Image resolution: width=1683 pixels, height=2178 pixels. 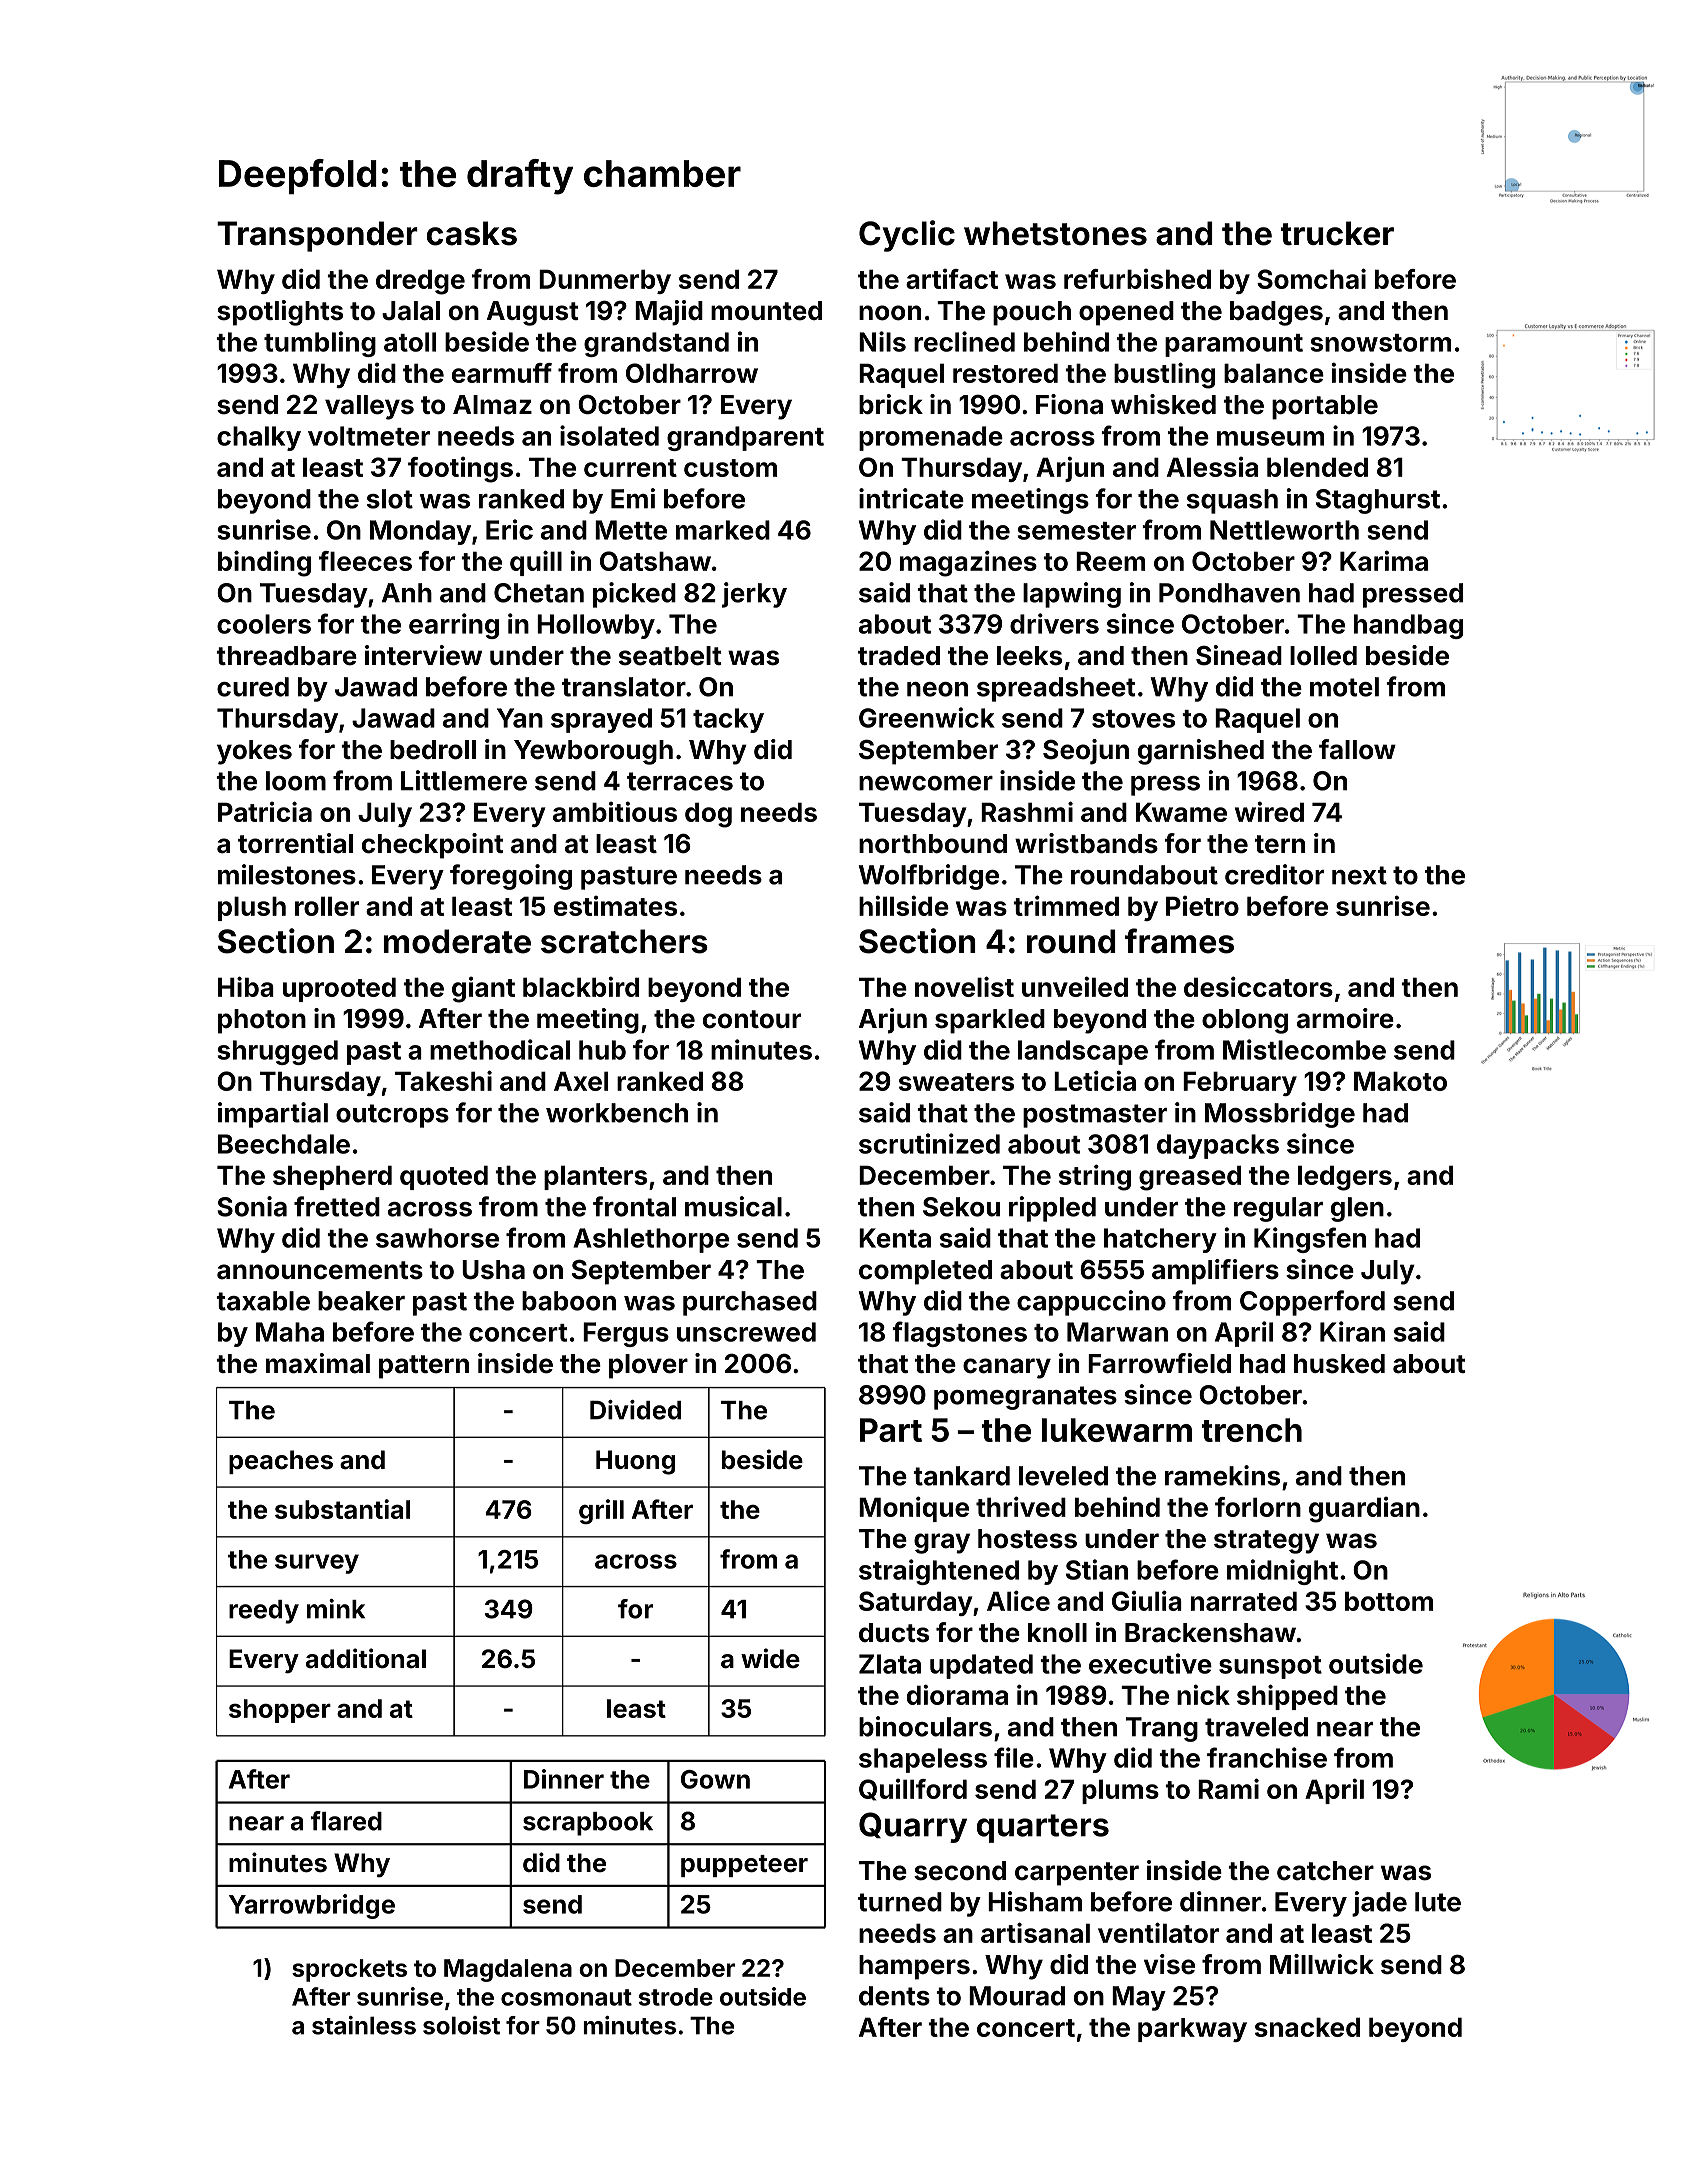 I want to click on dents, so click(x=894, y=1996).
